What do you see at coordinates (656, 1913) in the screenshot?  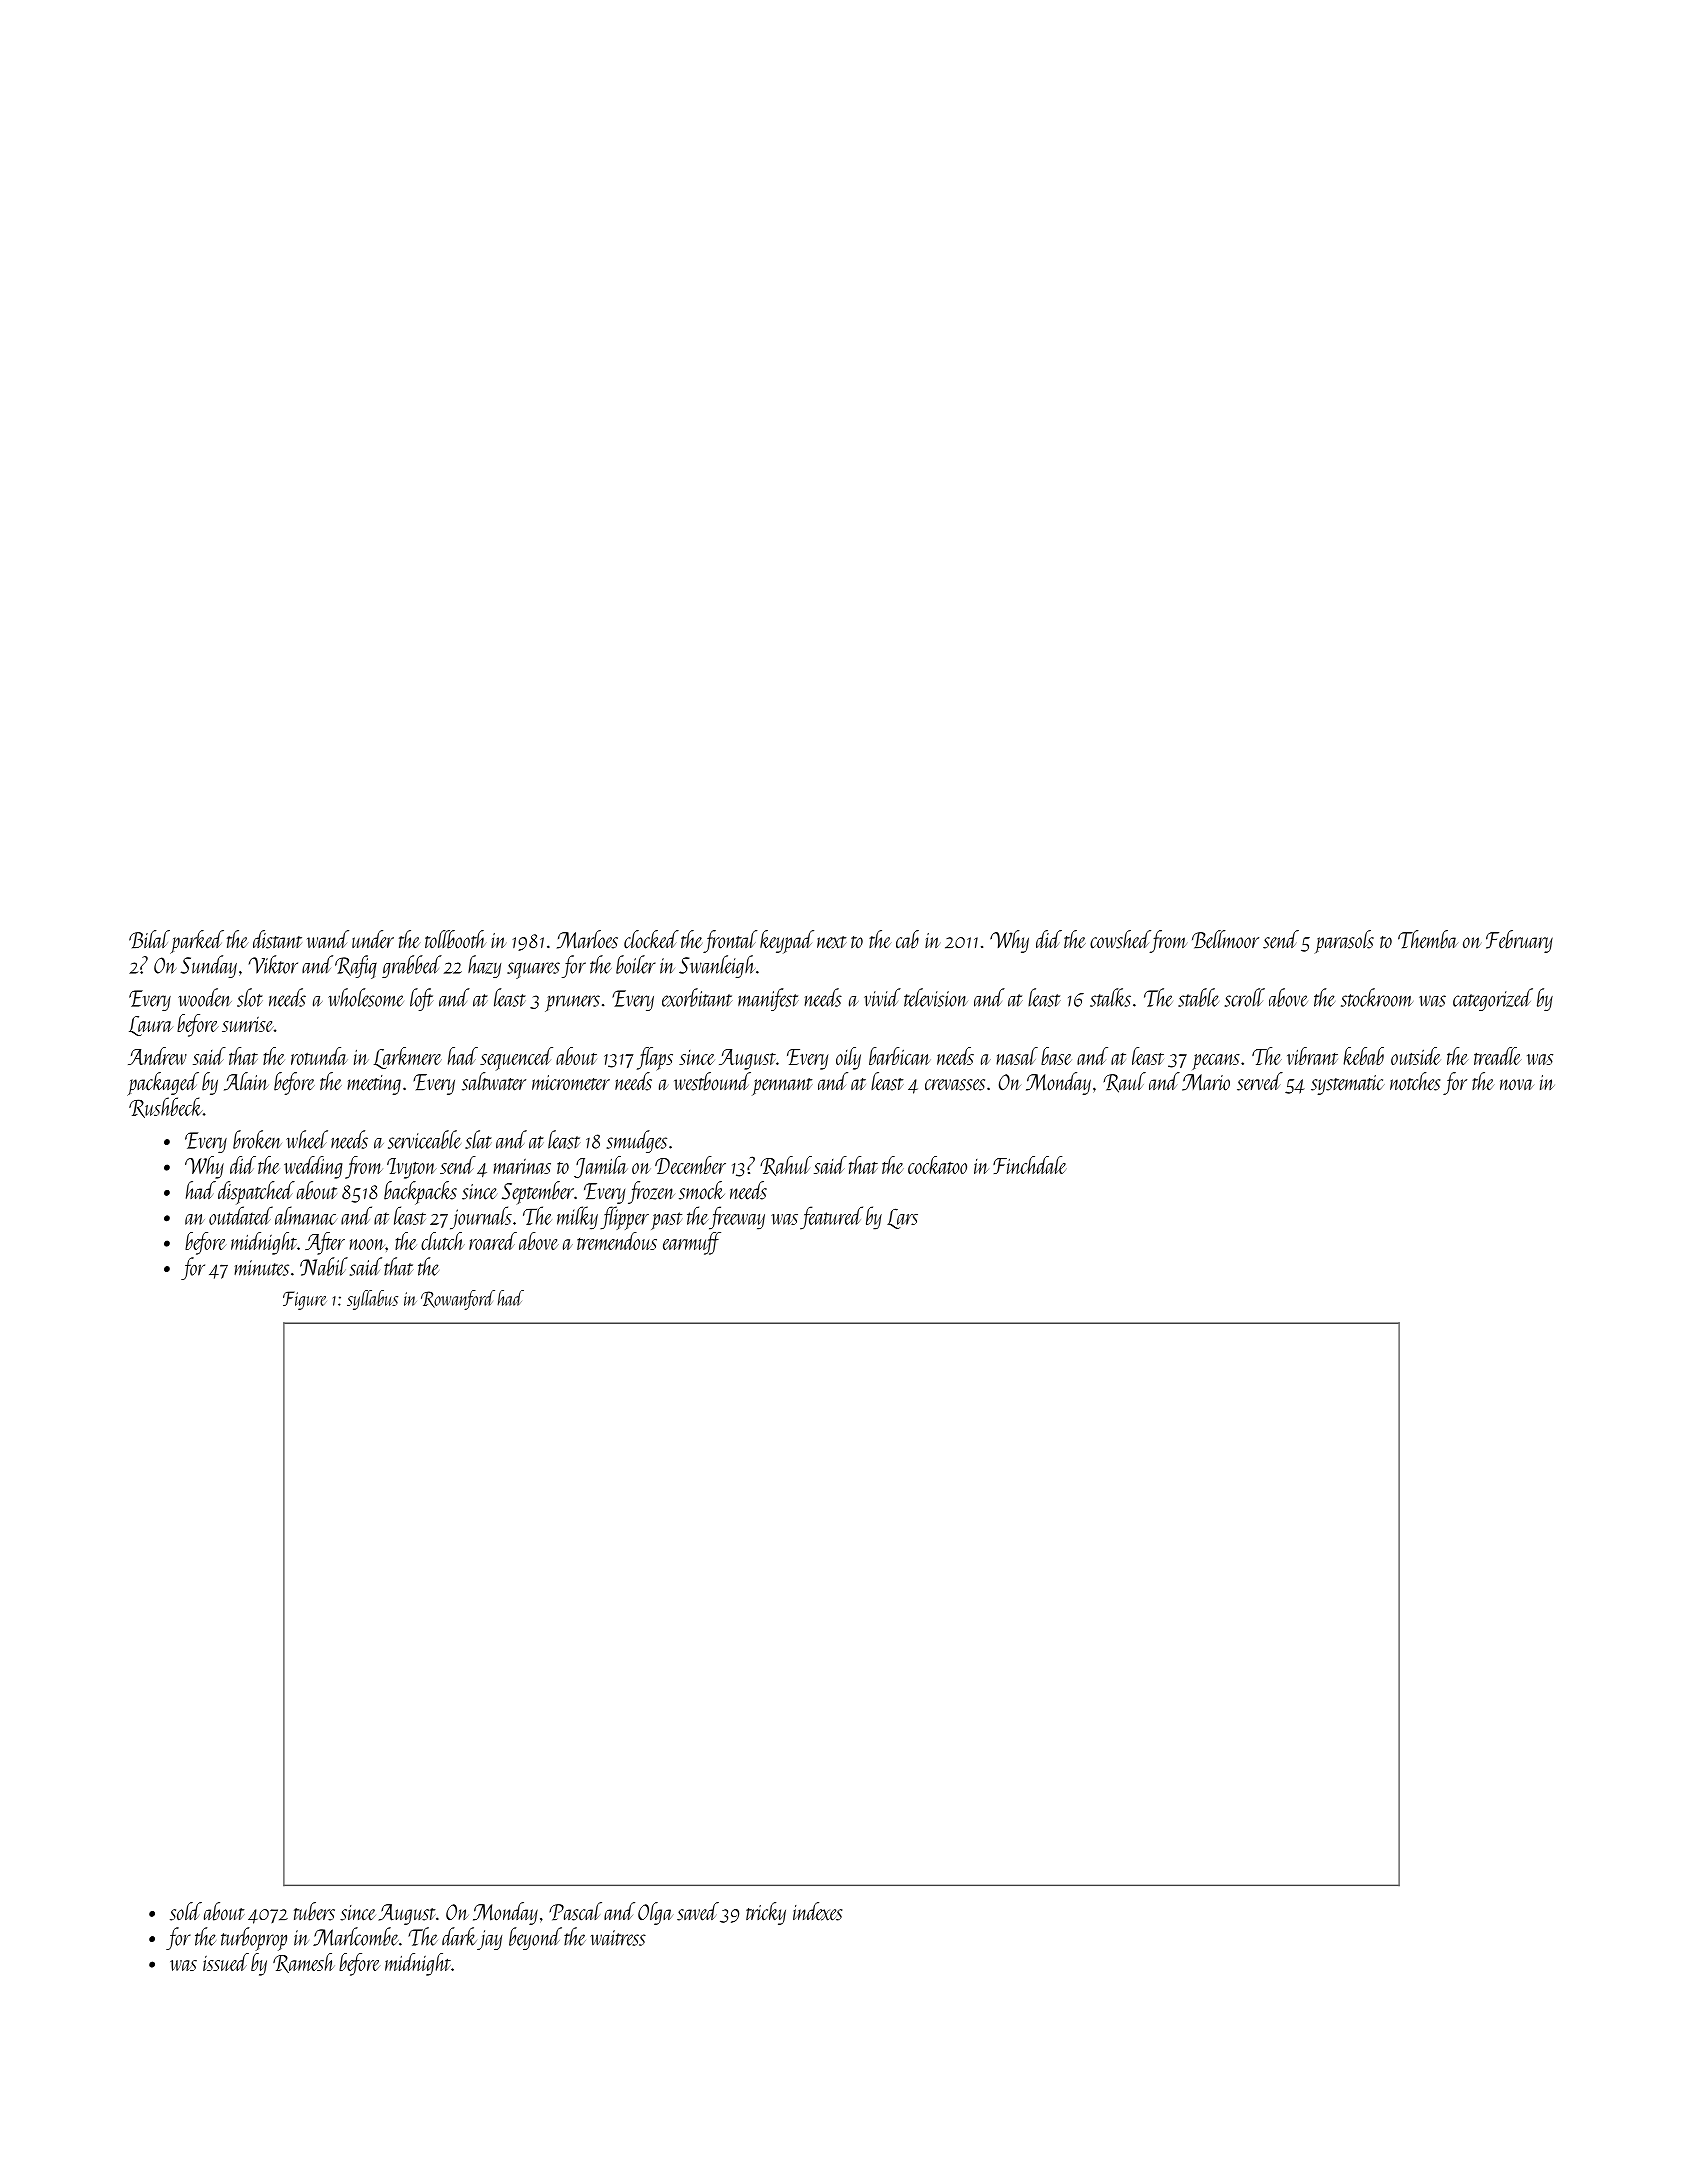 I see `Olga` at bounding box center [656, 1913].
